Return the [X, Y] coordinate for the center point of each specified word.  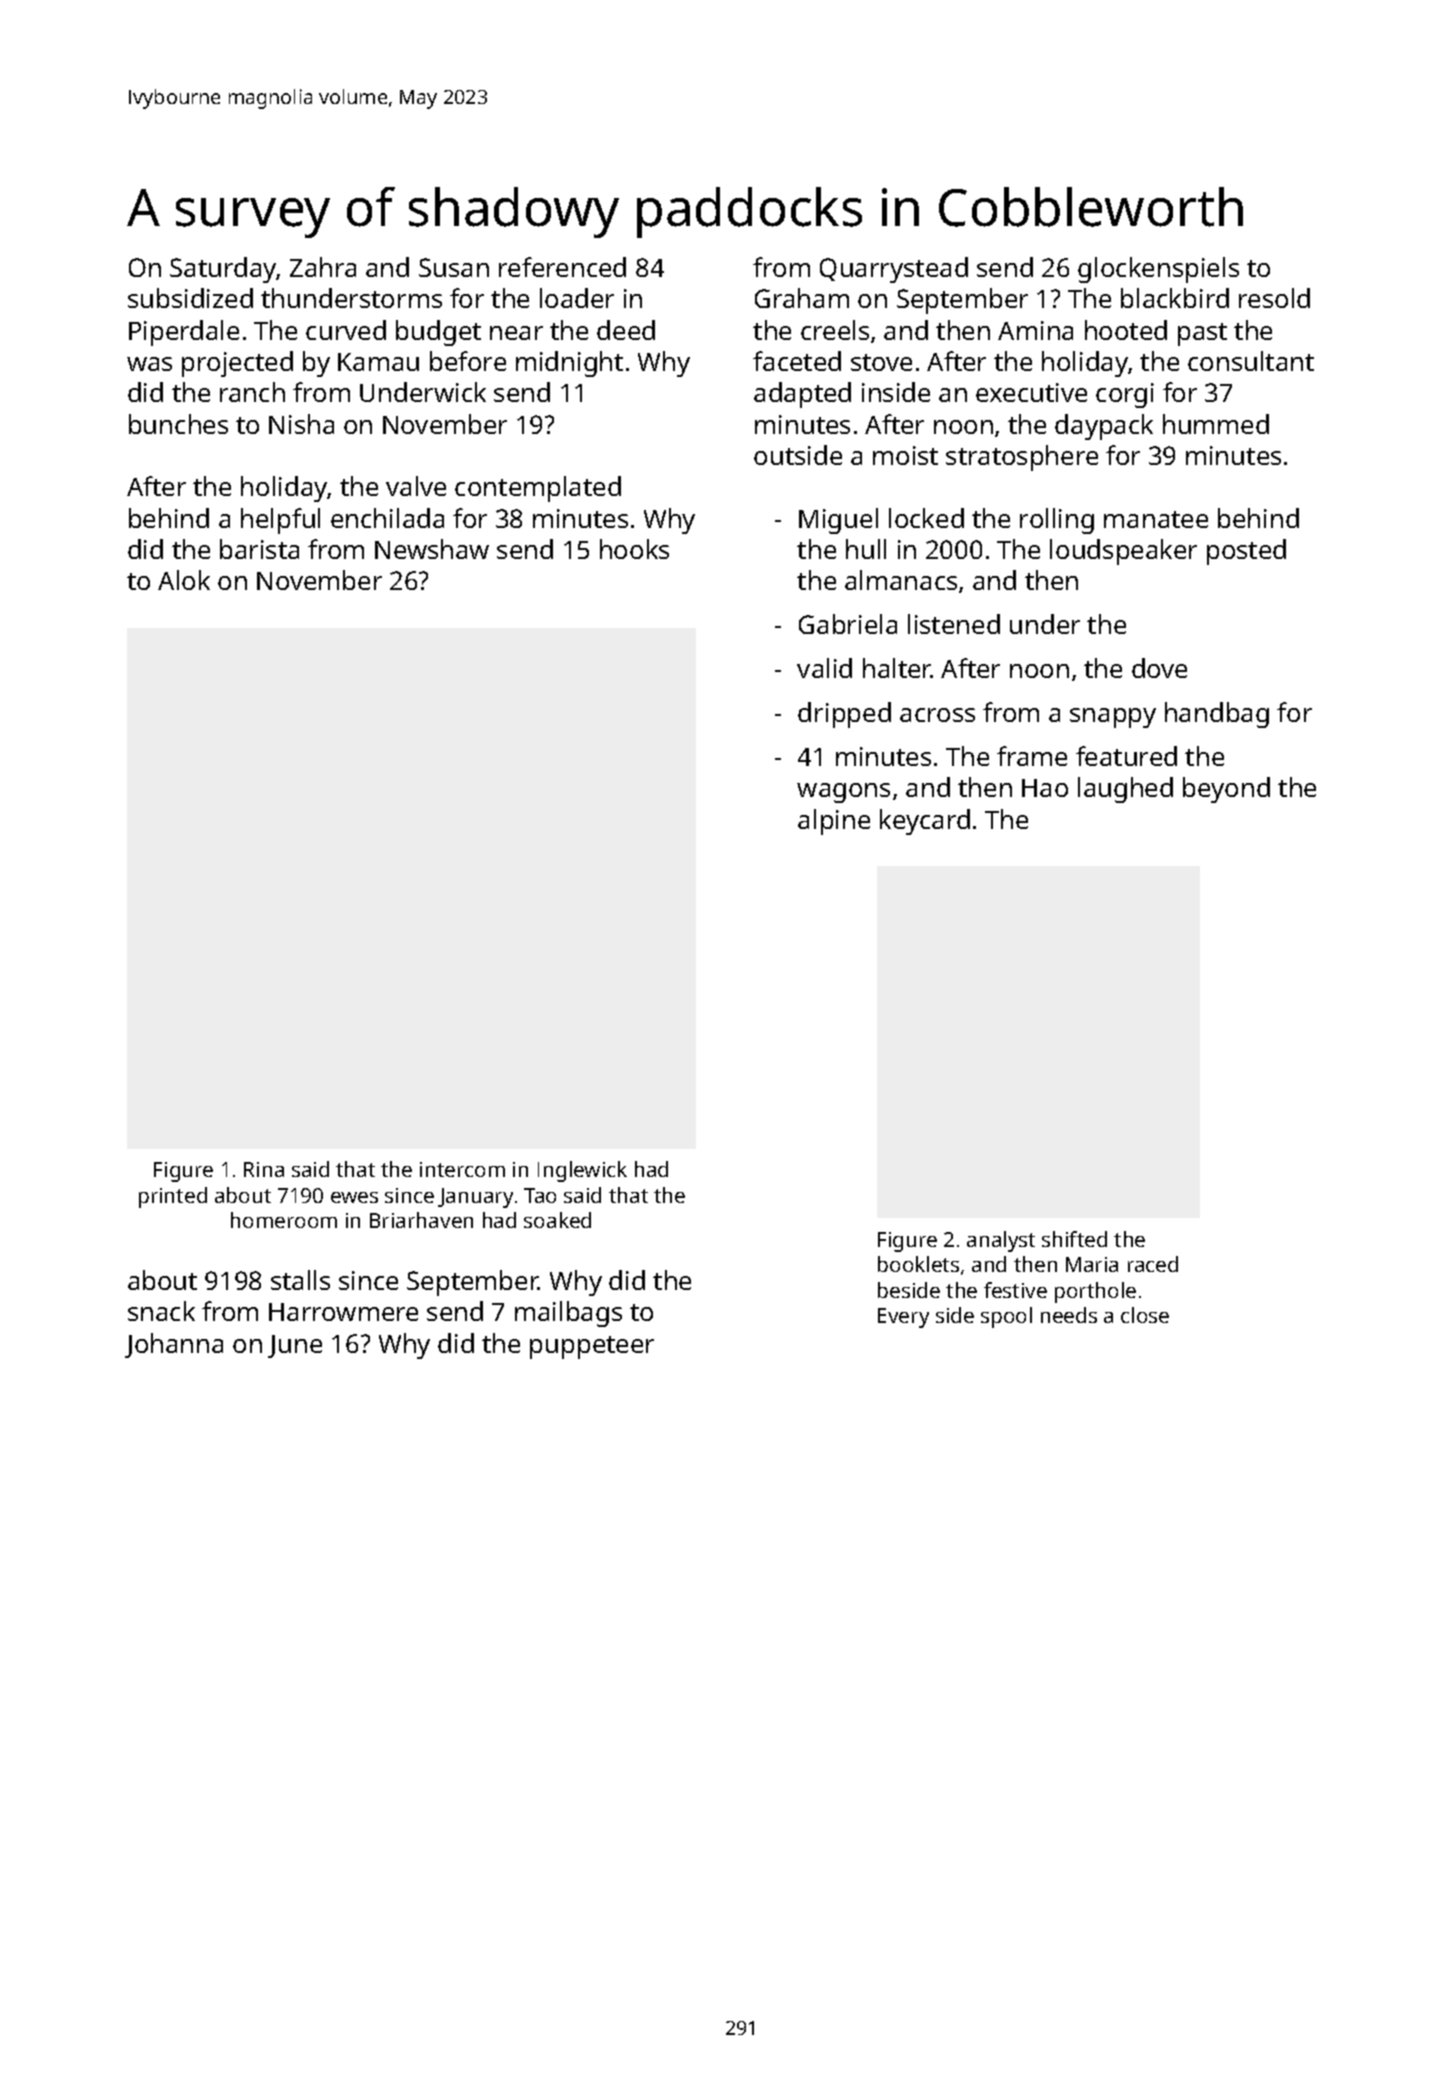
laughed [1125, 790]
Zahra [323, 267]
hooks [634, 549]
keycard [925, 822]
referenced [562, 267]
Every [903, 1318]
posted [1246, 552]
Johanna [174, 1345]
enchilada [387, 518]
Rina [264, 1169]
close [1145, 1315]
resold [1274, 298]
